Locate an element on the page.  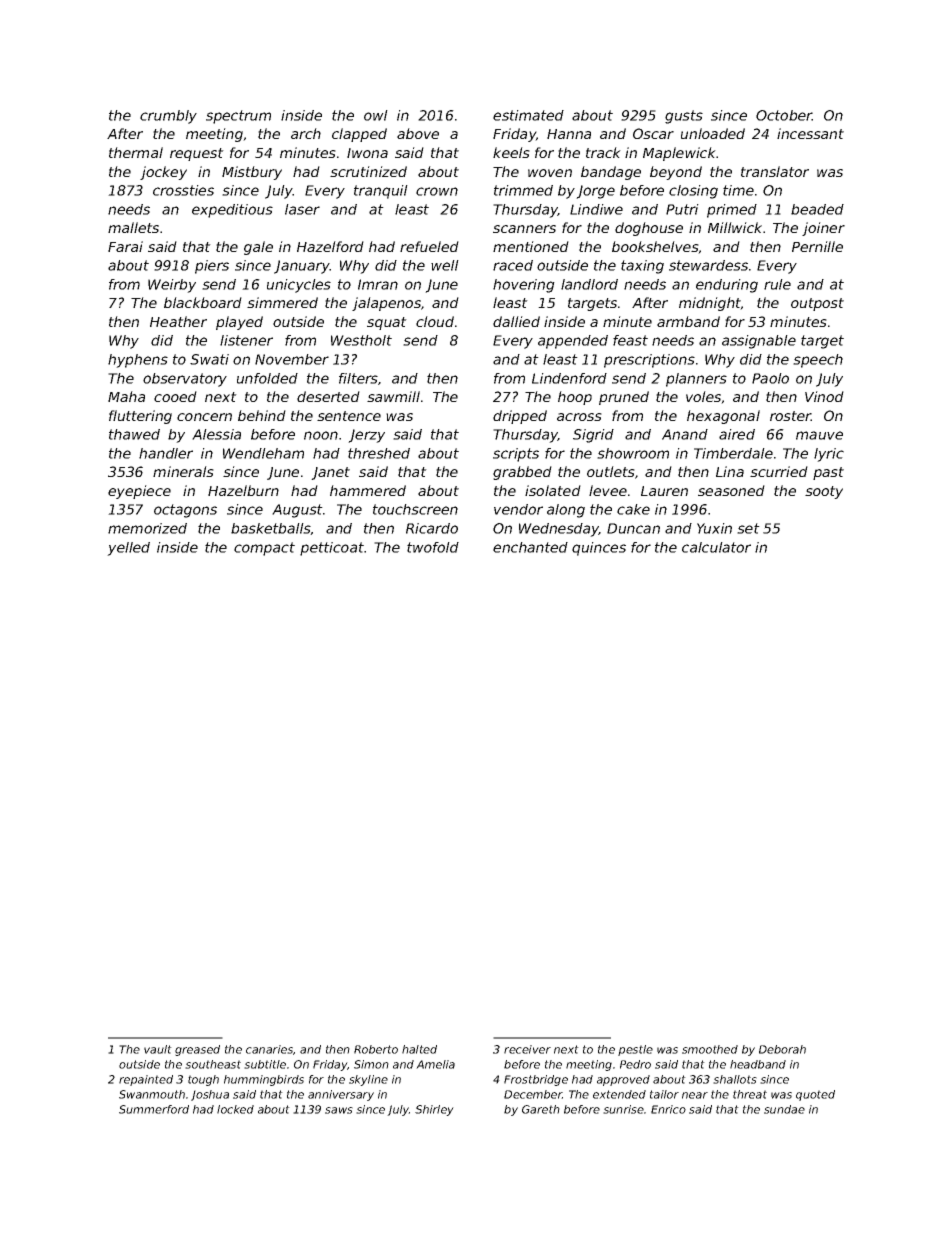
Shirley is located at coordinates (434, 1110).
